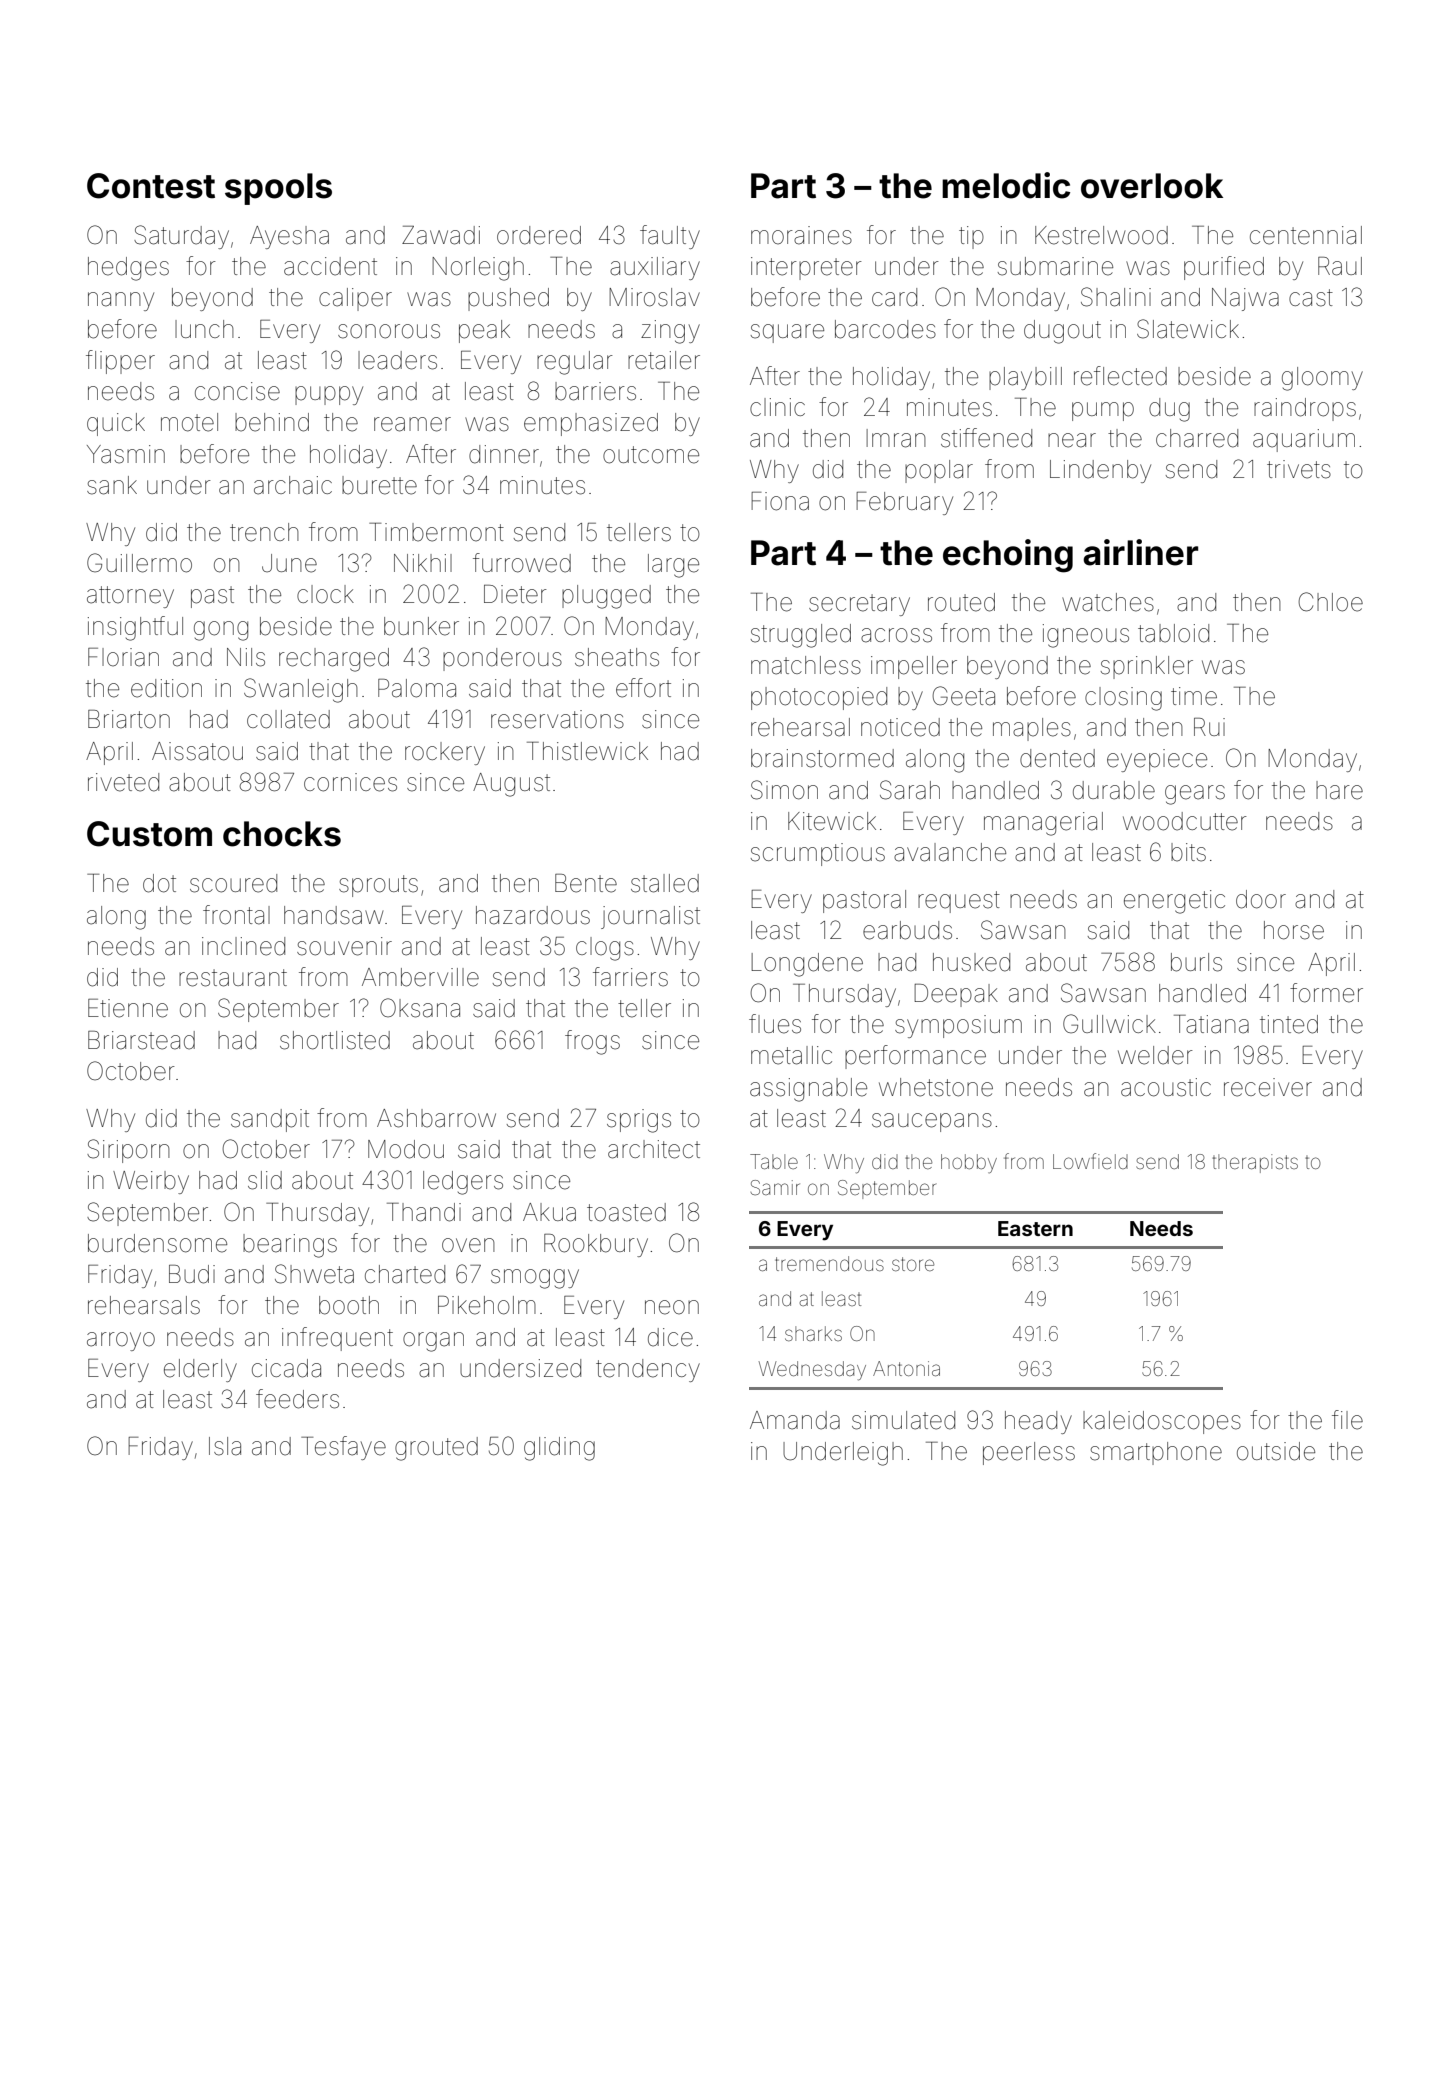  What do you see at coordinates (654, 1149) in the screenshot?
I see `architect` at bounding box center [654, 1149].
